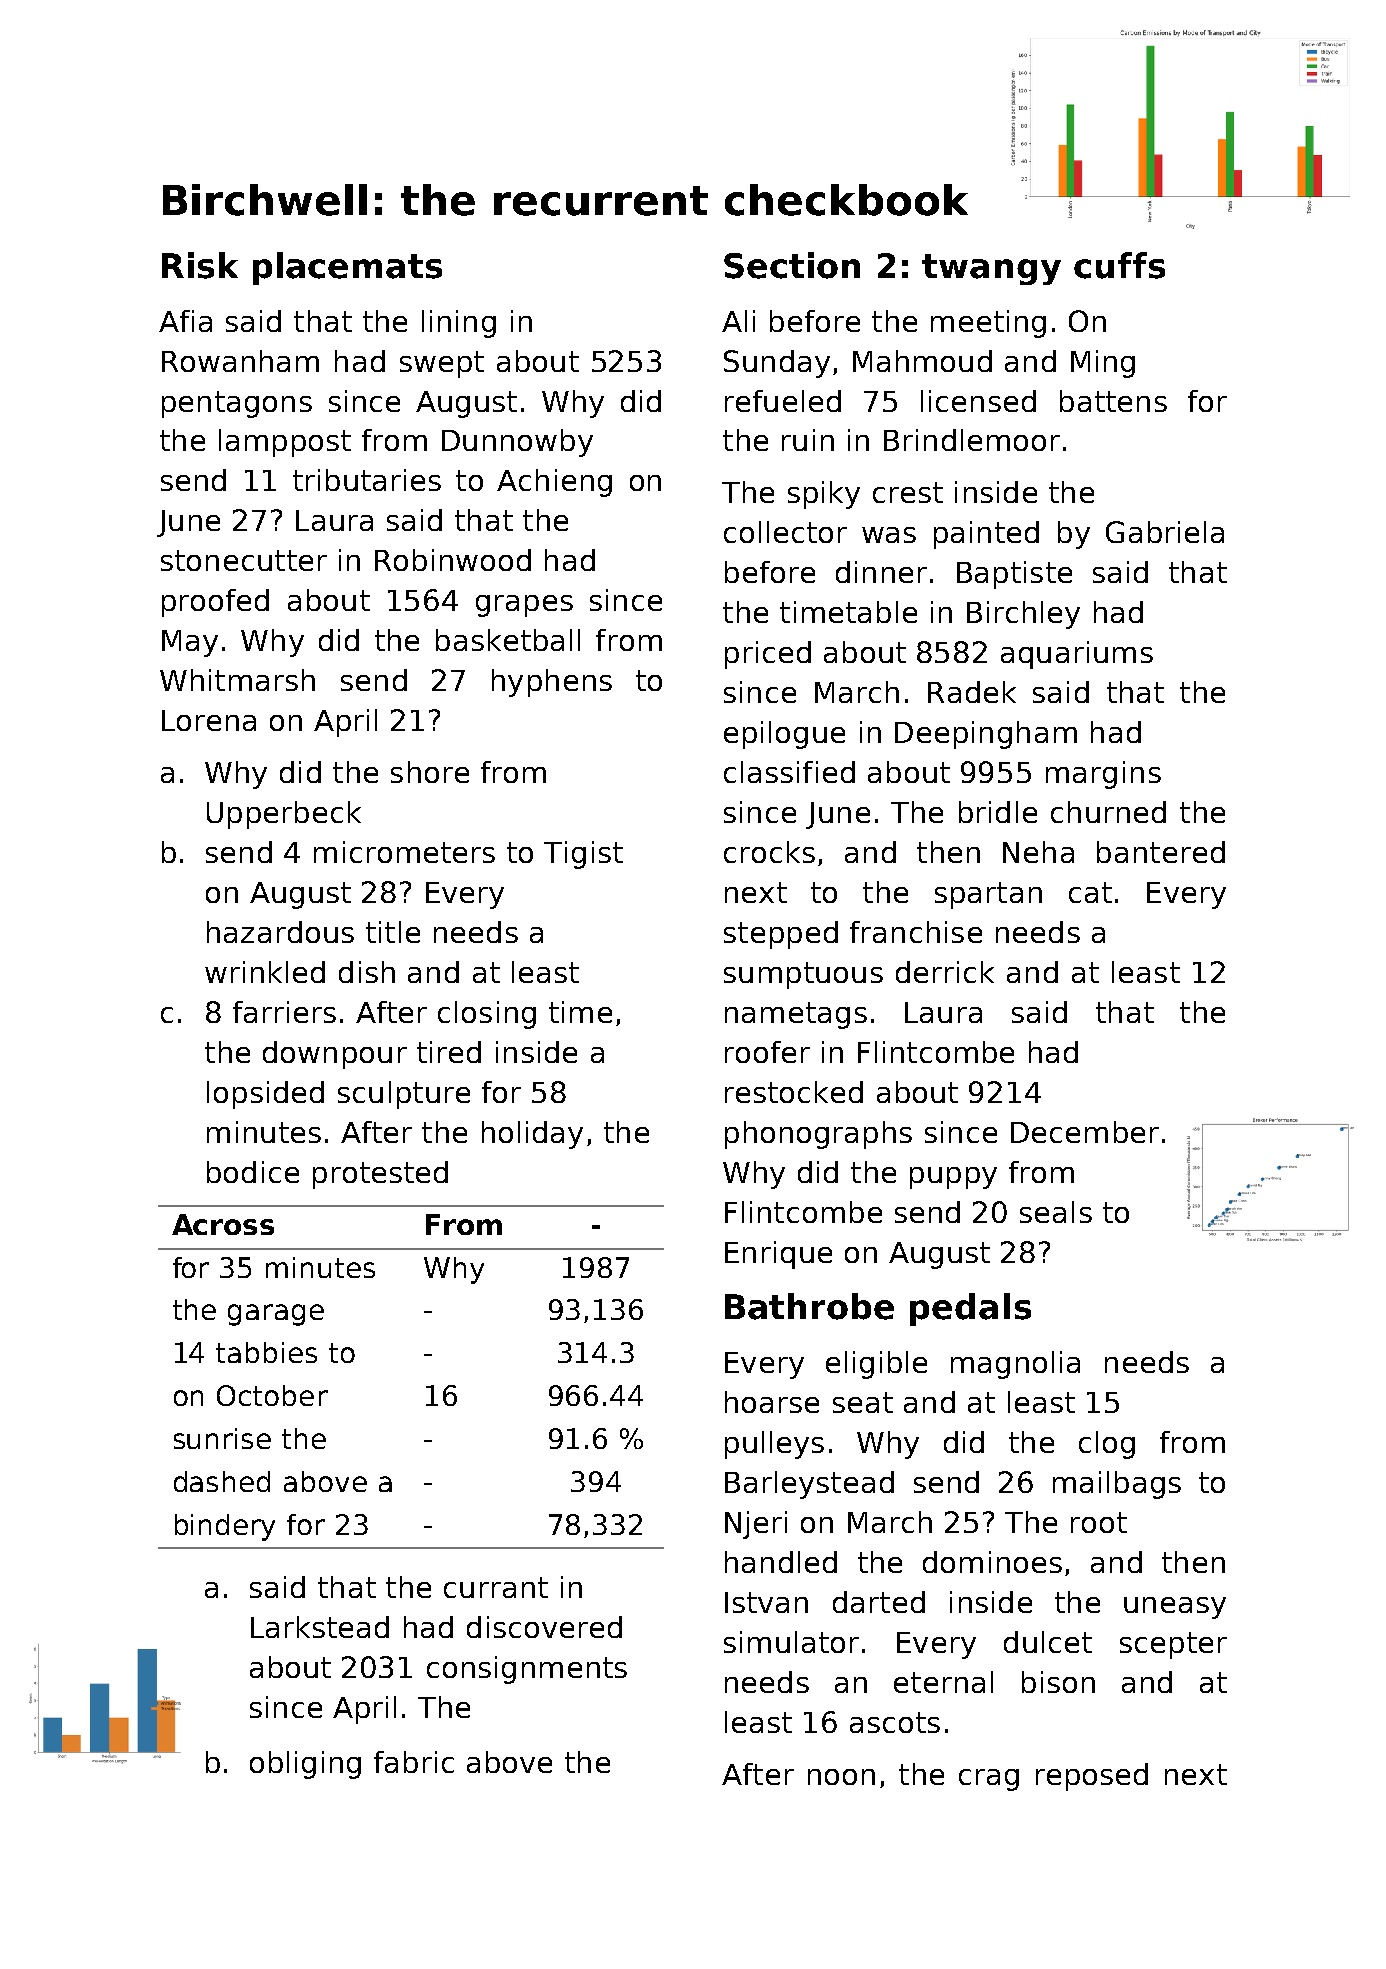  I want to click on phonographs, so click(818, 1135).
